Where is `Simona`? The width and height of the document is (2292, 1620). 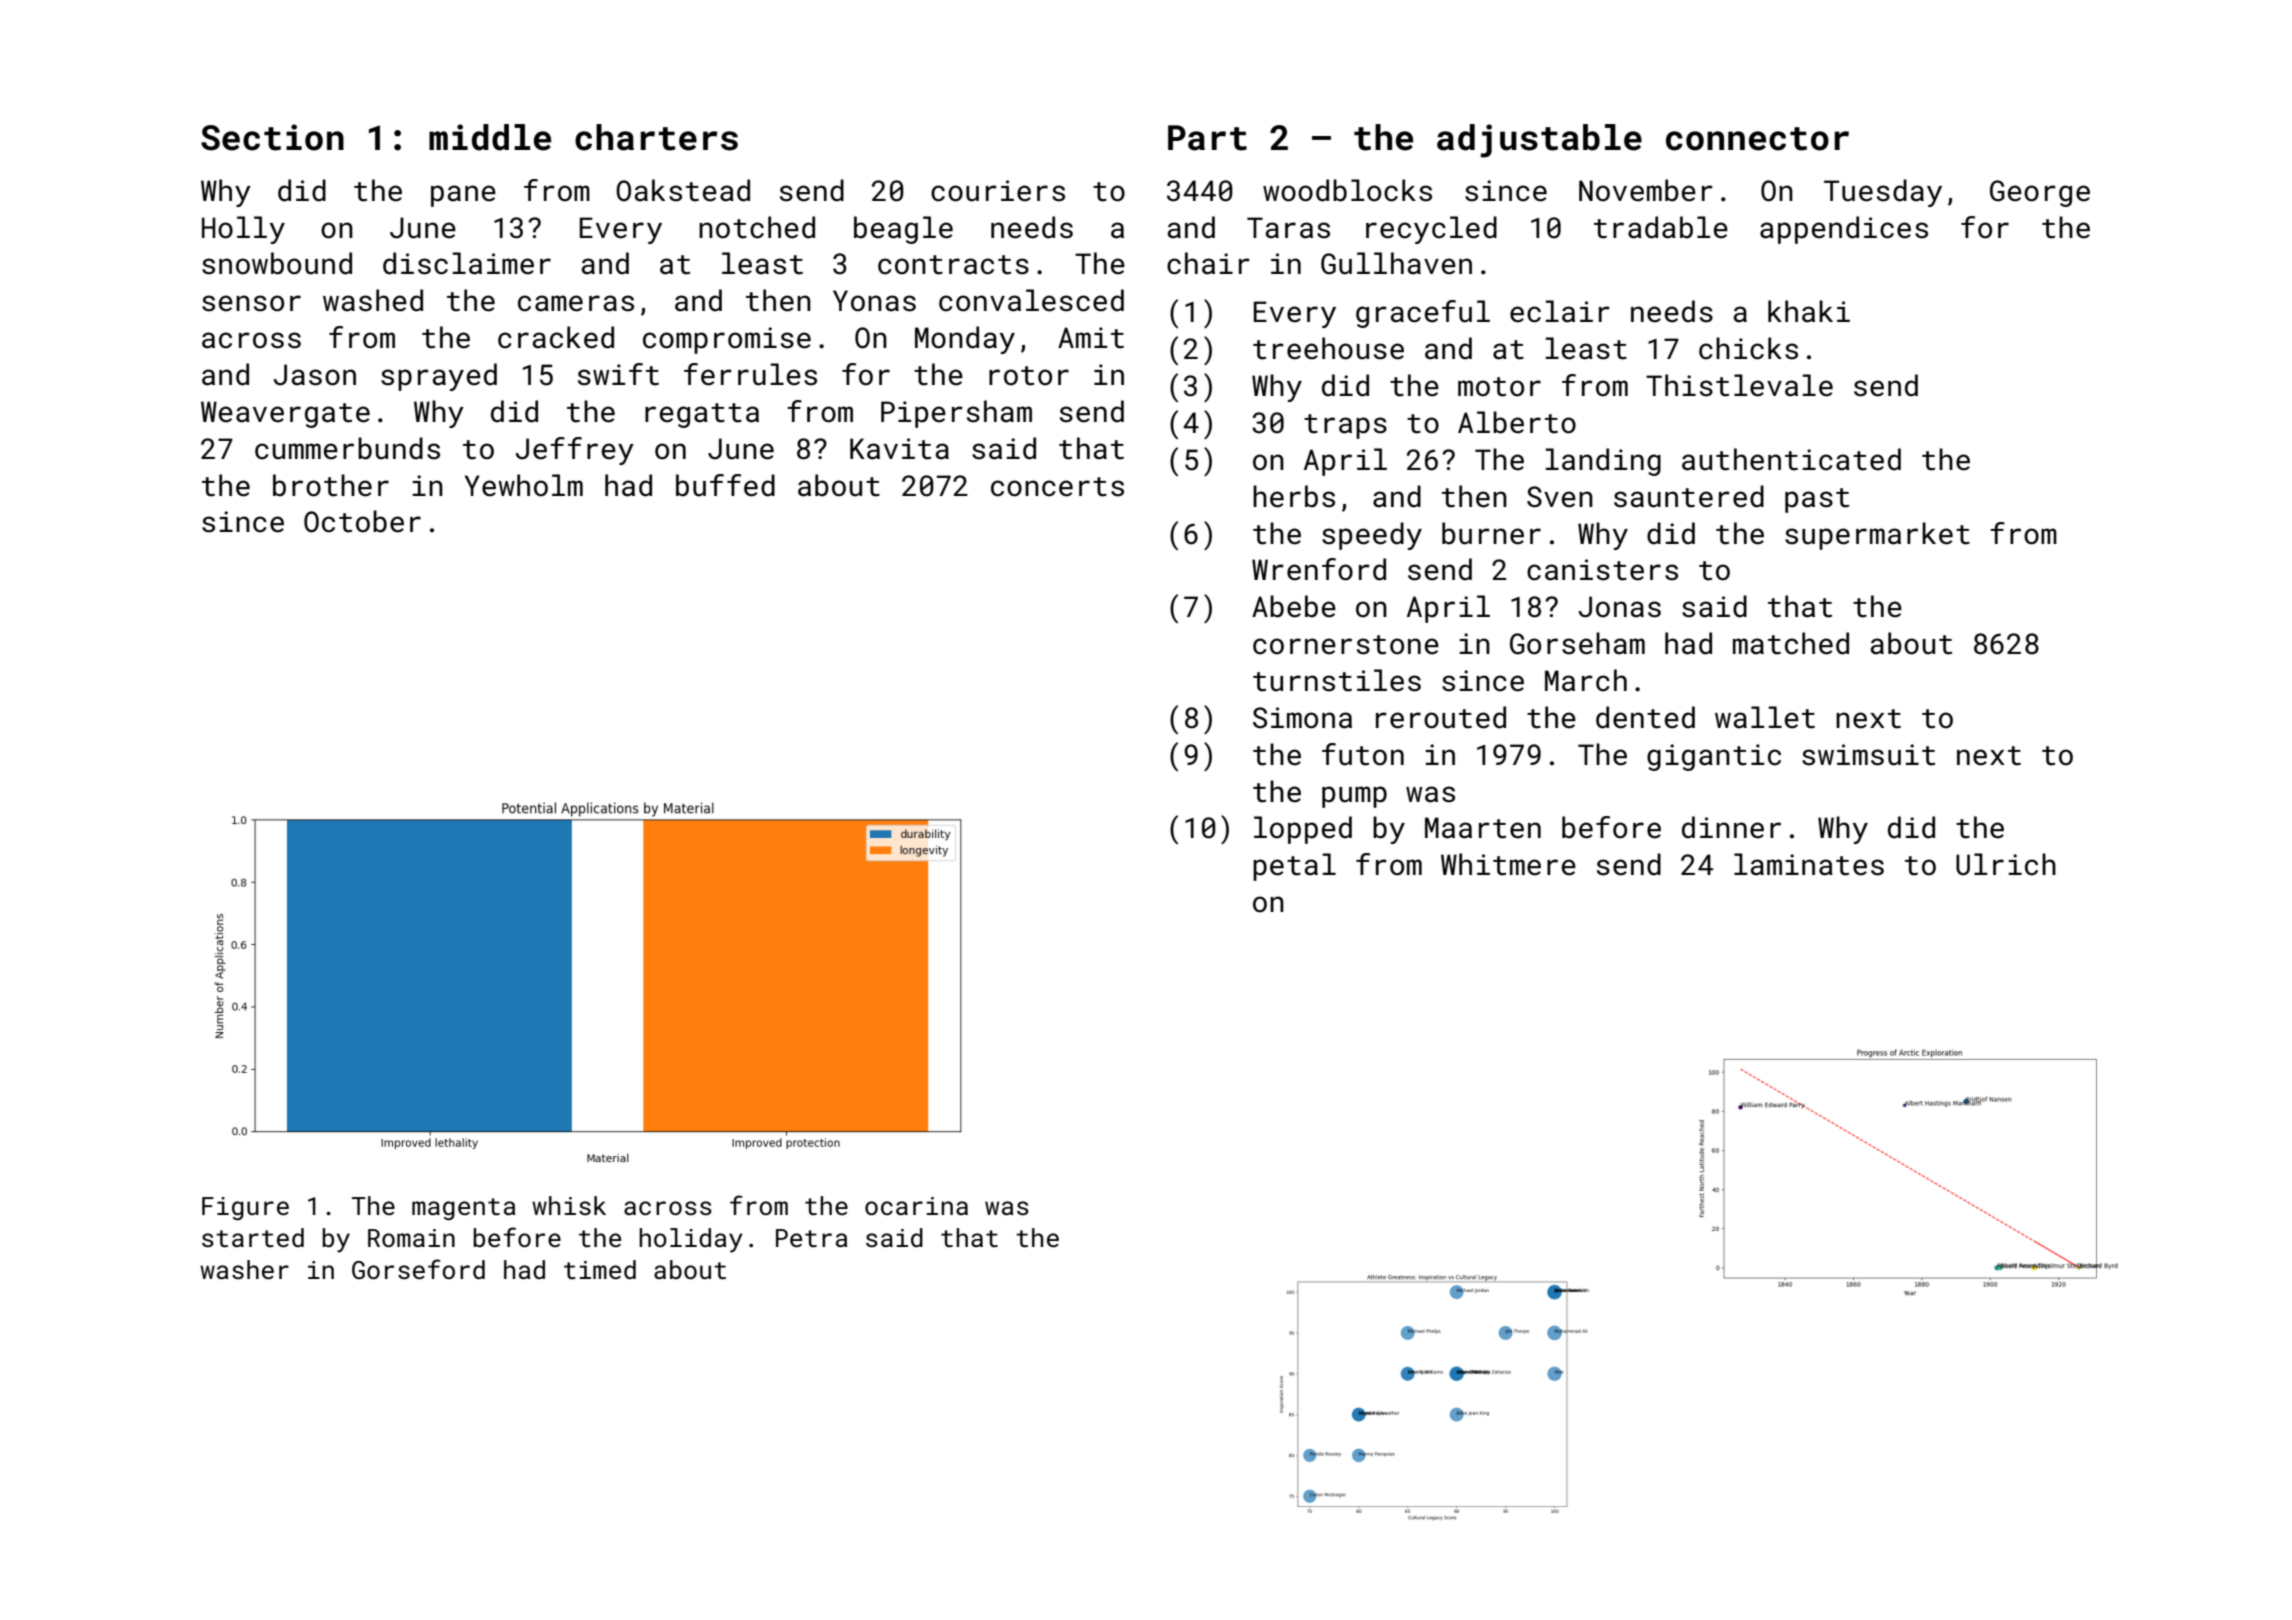
Simona is located at coordinates (1302, 718).
